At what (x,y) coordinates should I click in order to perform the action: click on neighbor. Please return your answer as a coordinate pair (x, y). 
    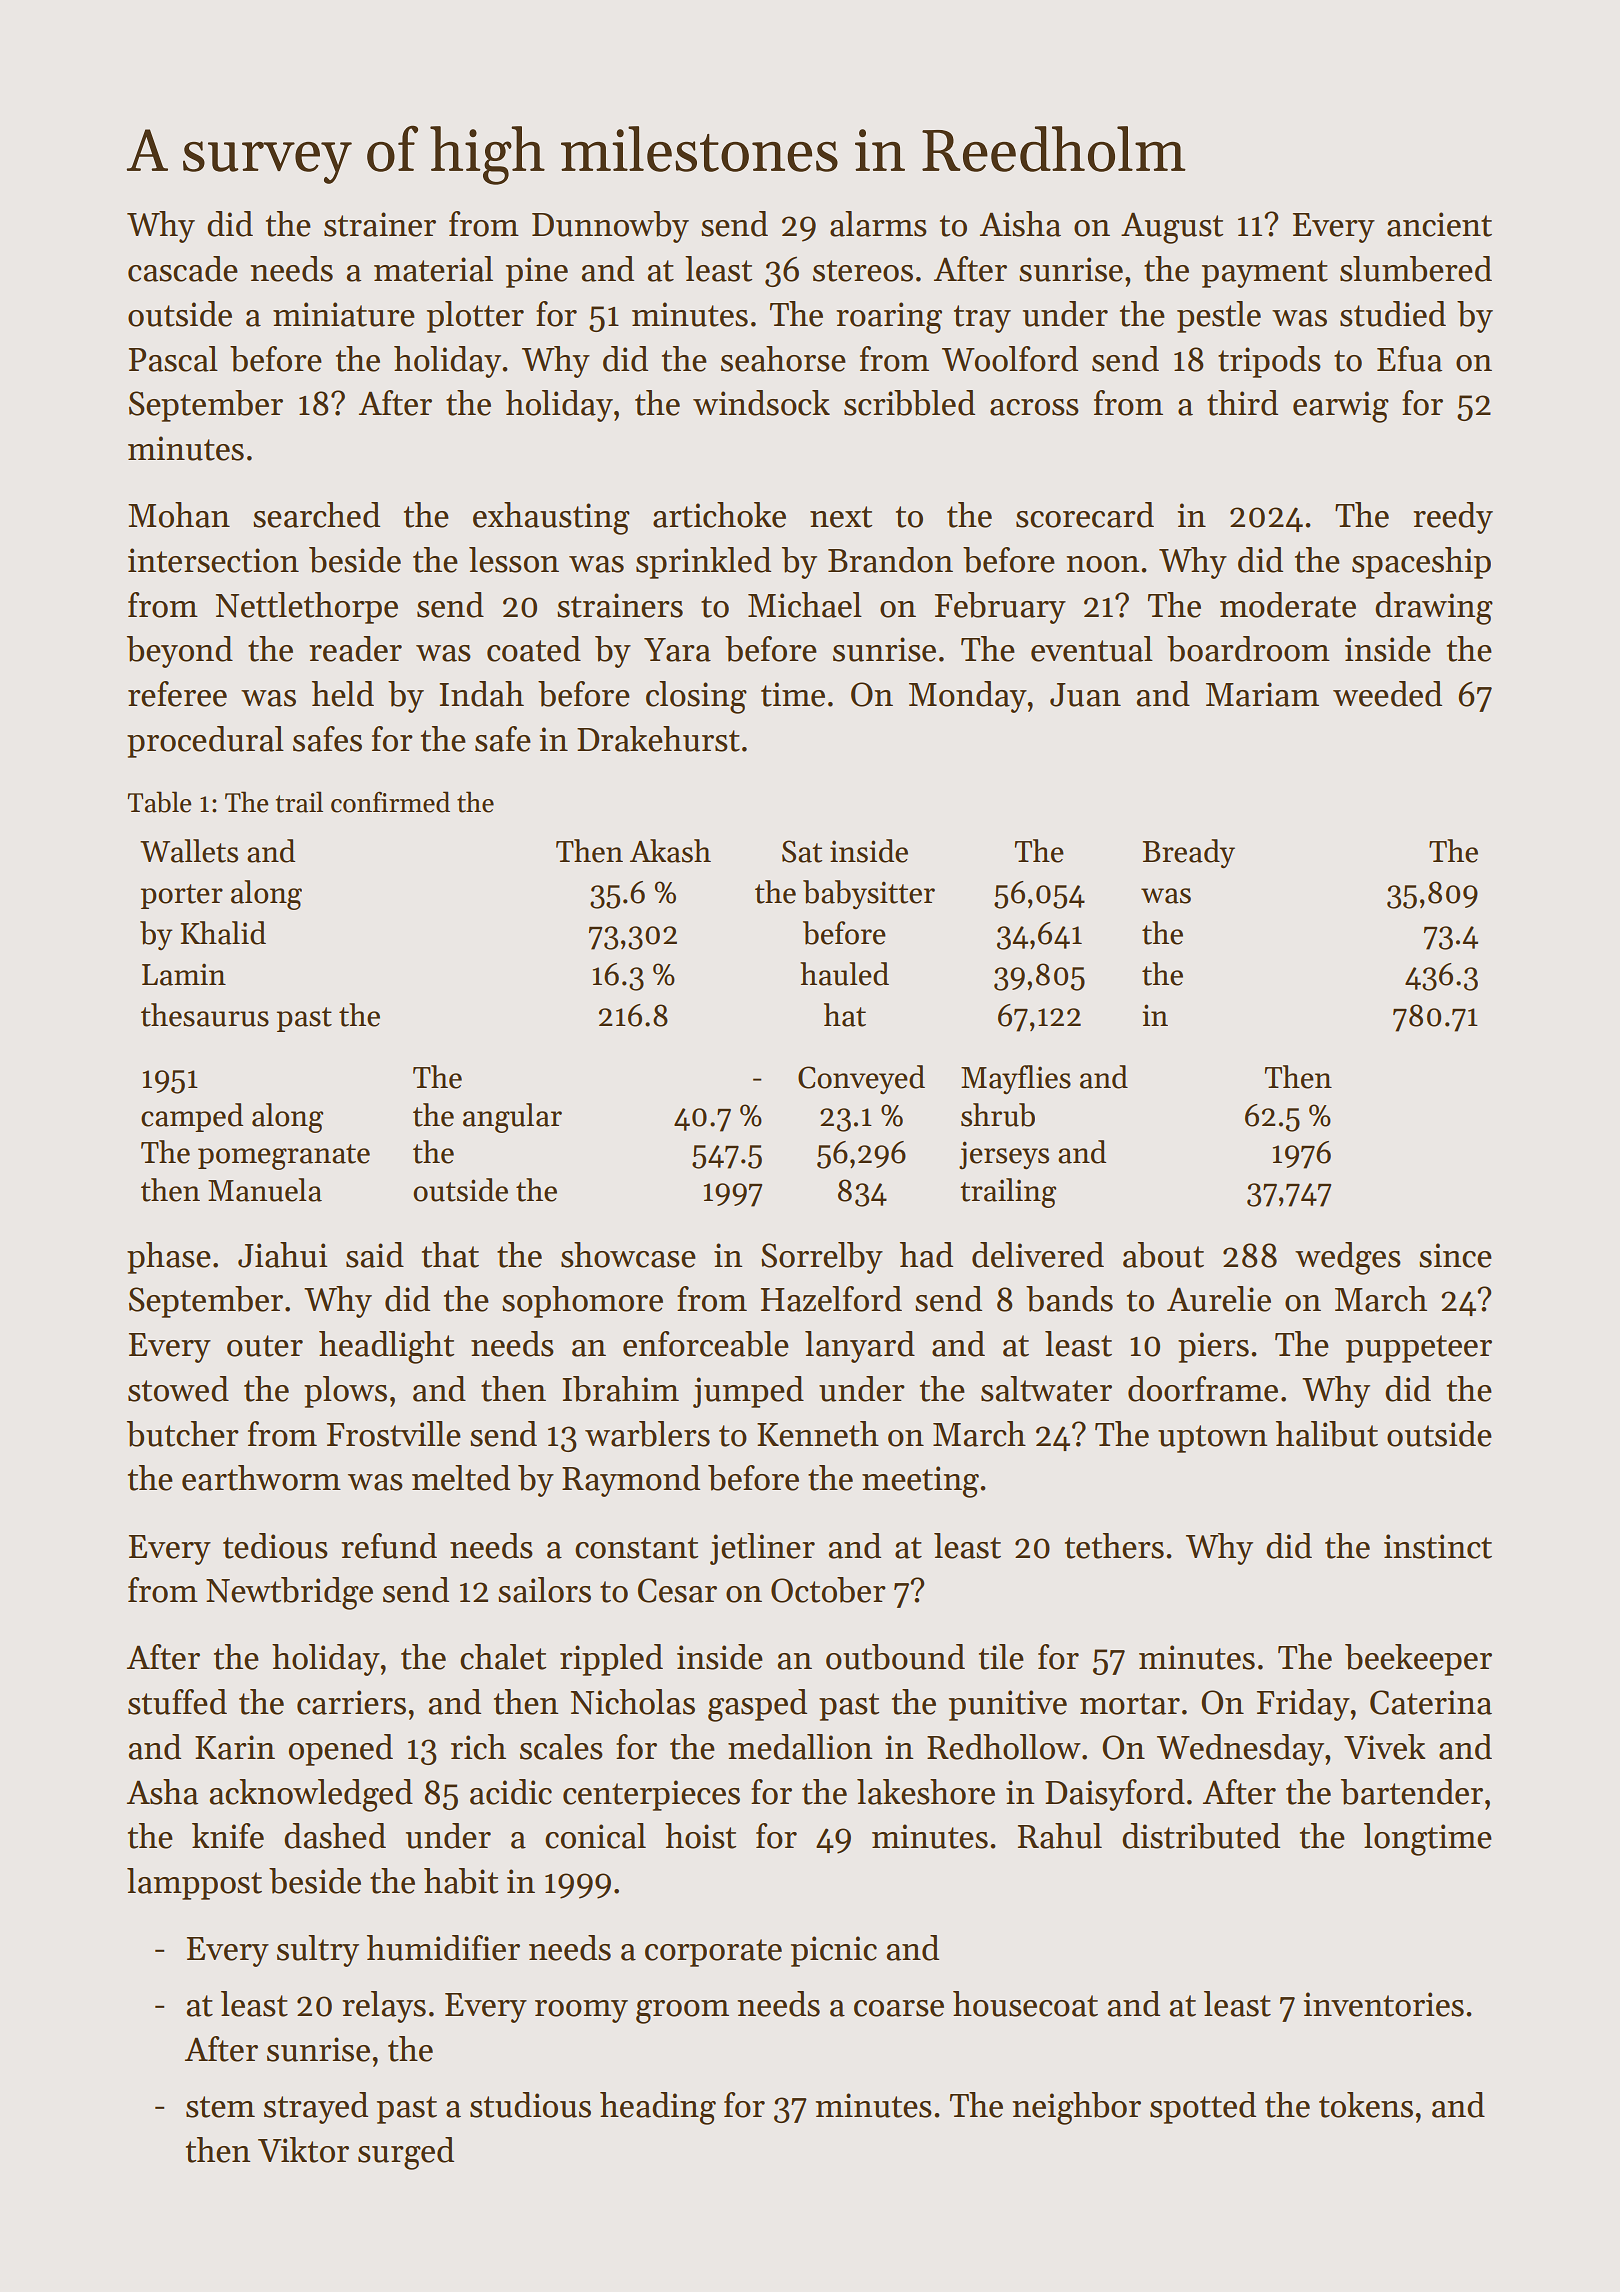
    Looking at the image, I should click on (1076, 2108).
